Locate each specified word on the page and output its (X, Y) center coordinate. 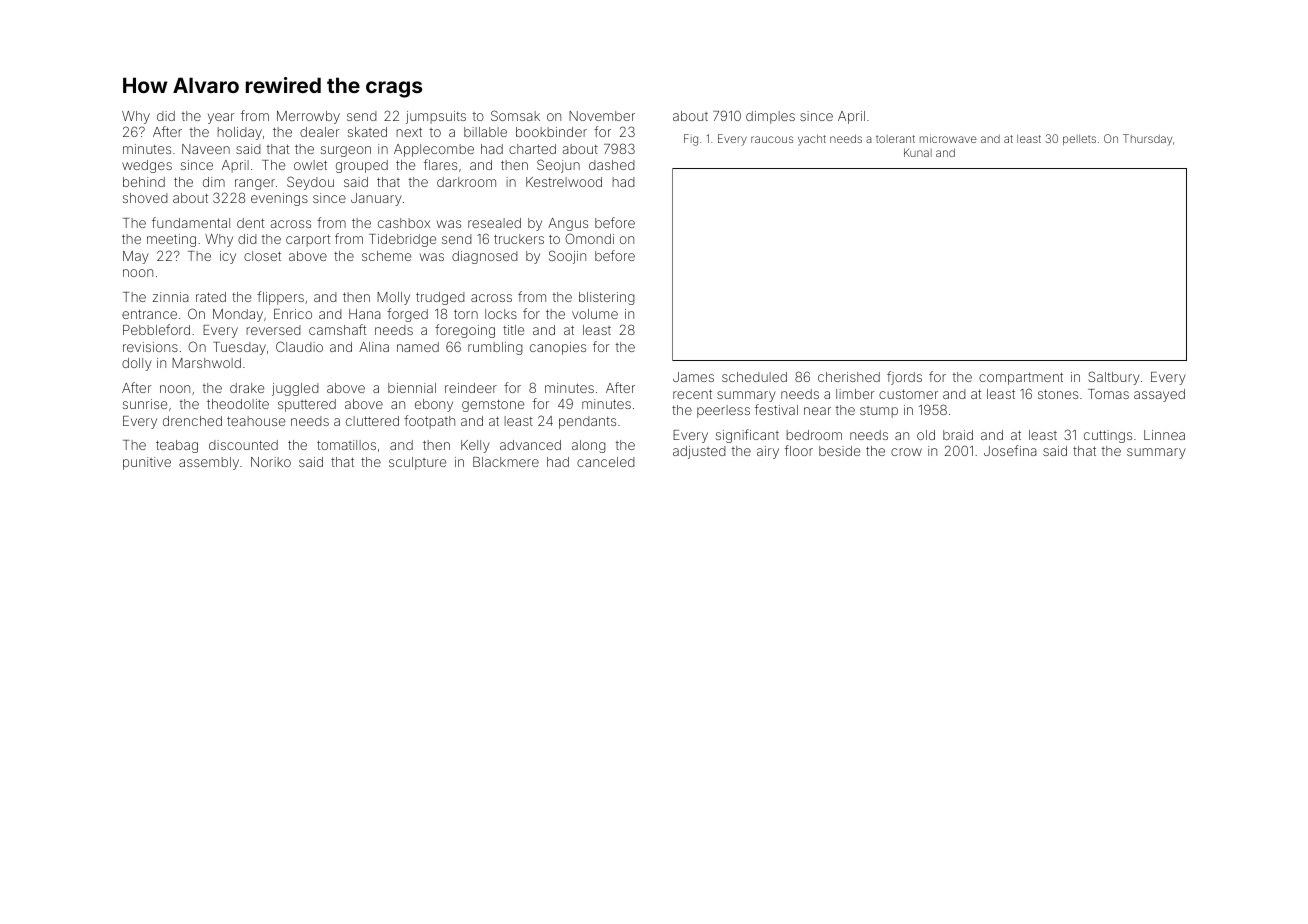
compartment (1021, 378)
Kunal (918, 152)
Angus (568, 224)
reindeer (471, 388)
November (602, 116)
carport (308, 240)
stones (1058, 394)
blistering (607, 298)
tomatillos (346, 445)
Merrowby (308, 117)
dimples (770, 117)
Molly (393, 298)
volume (595, 314)
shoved (145, 198)
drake (247, 388)
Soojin (567, 257)
